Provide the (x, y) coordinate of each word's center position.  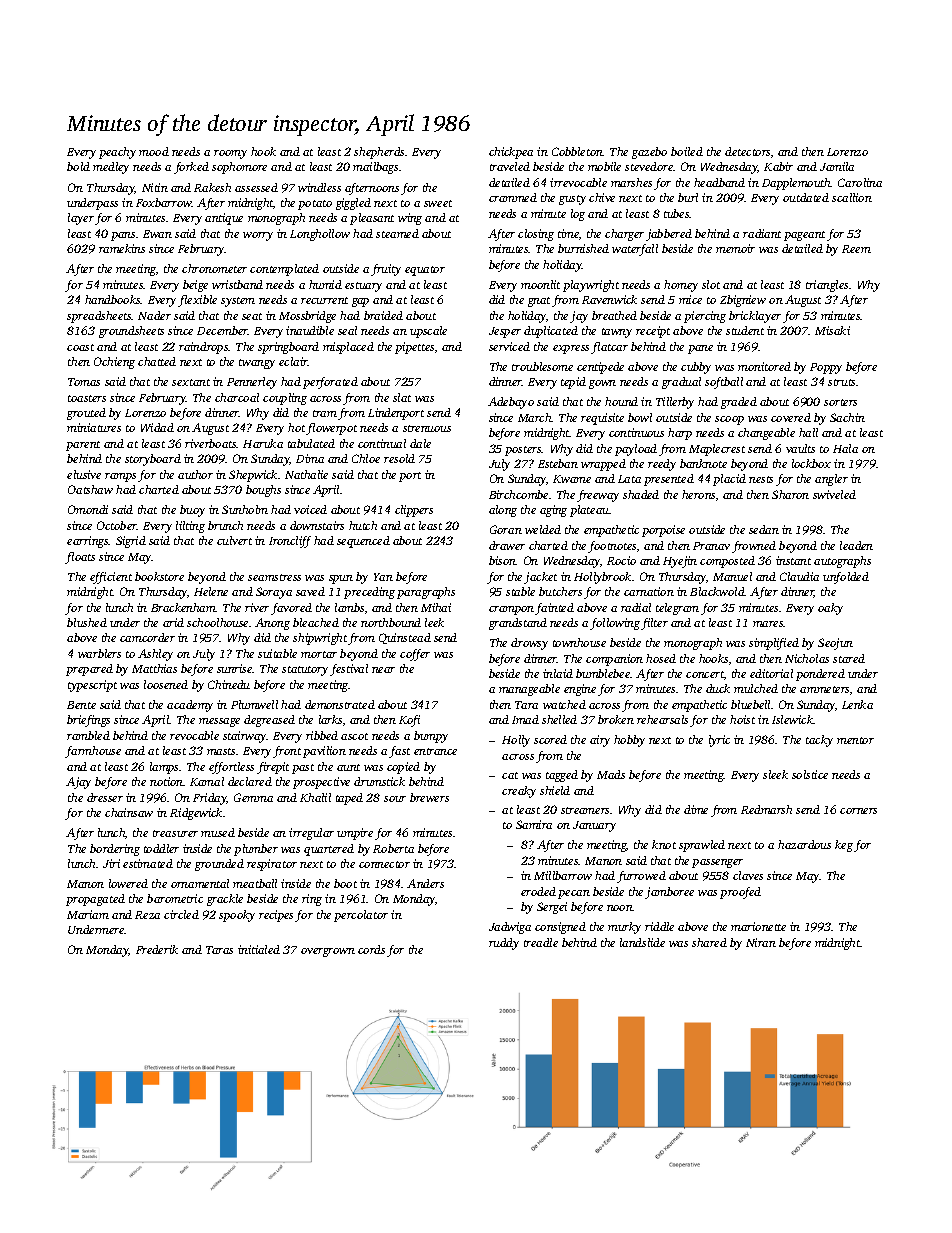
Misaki (832, 330)
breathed (614, 315)
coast (80, 347)
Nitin (155, 187)
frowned (754, 547)
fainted (554, 609)
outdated (806, 197)
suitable (277, 653)
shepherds (379, 153)
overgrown (328, 952)
